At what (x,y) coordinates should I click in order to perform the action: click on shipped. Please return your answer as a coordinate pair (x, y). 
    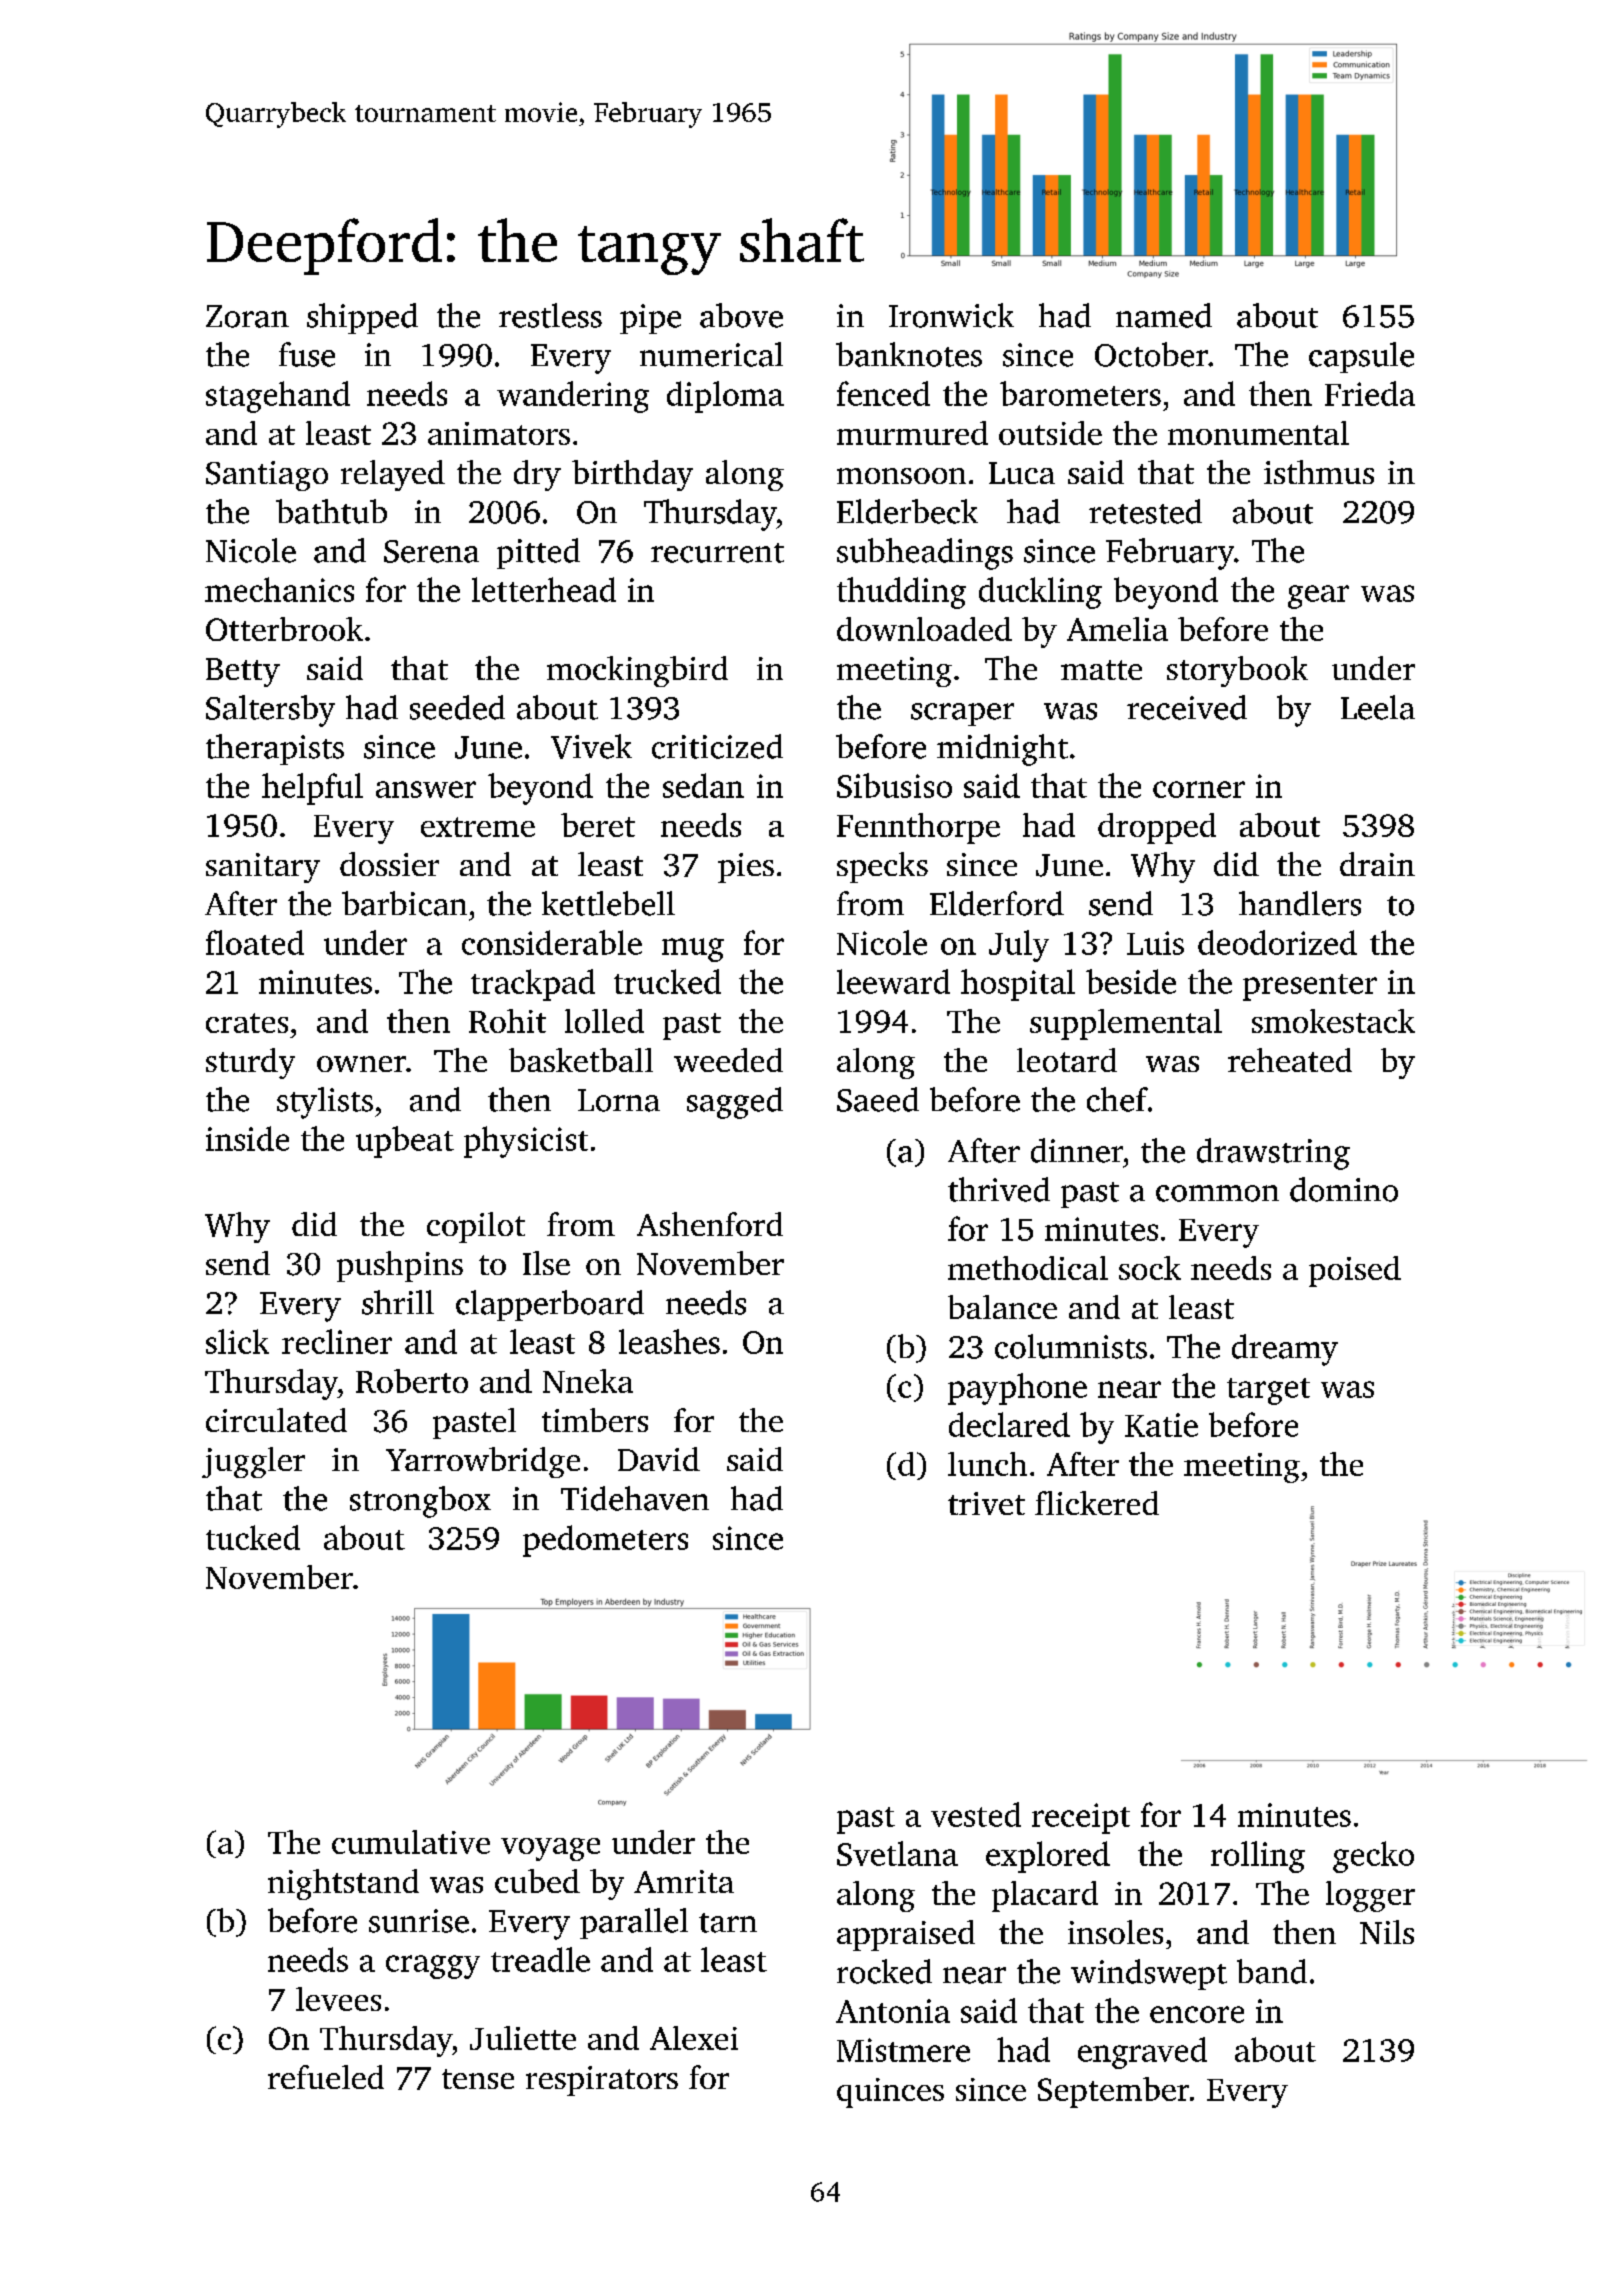
    Looking at the image, I should click on (362, 318).
